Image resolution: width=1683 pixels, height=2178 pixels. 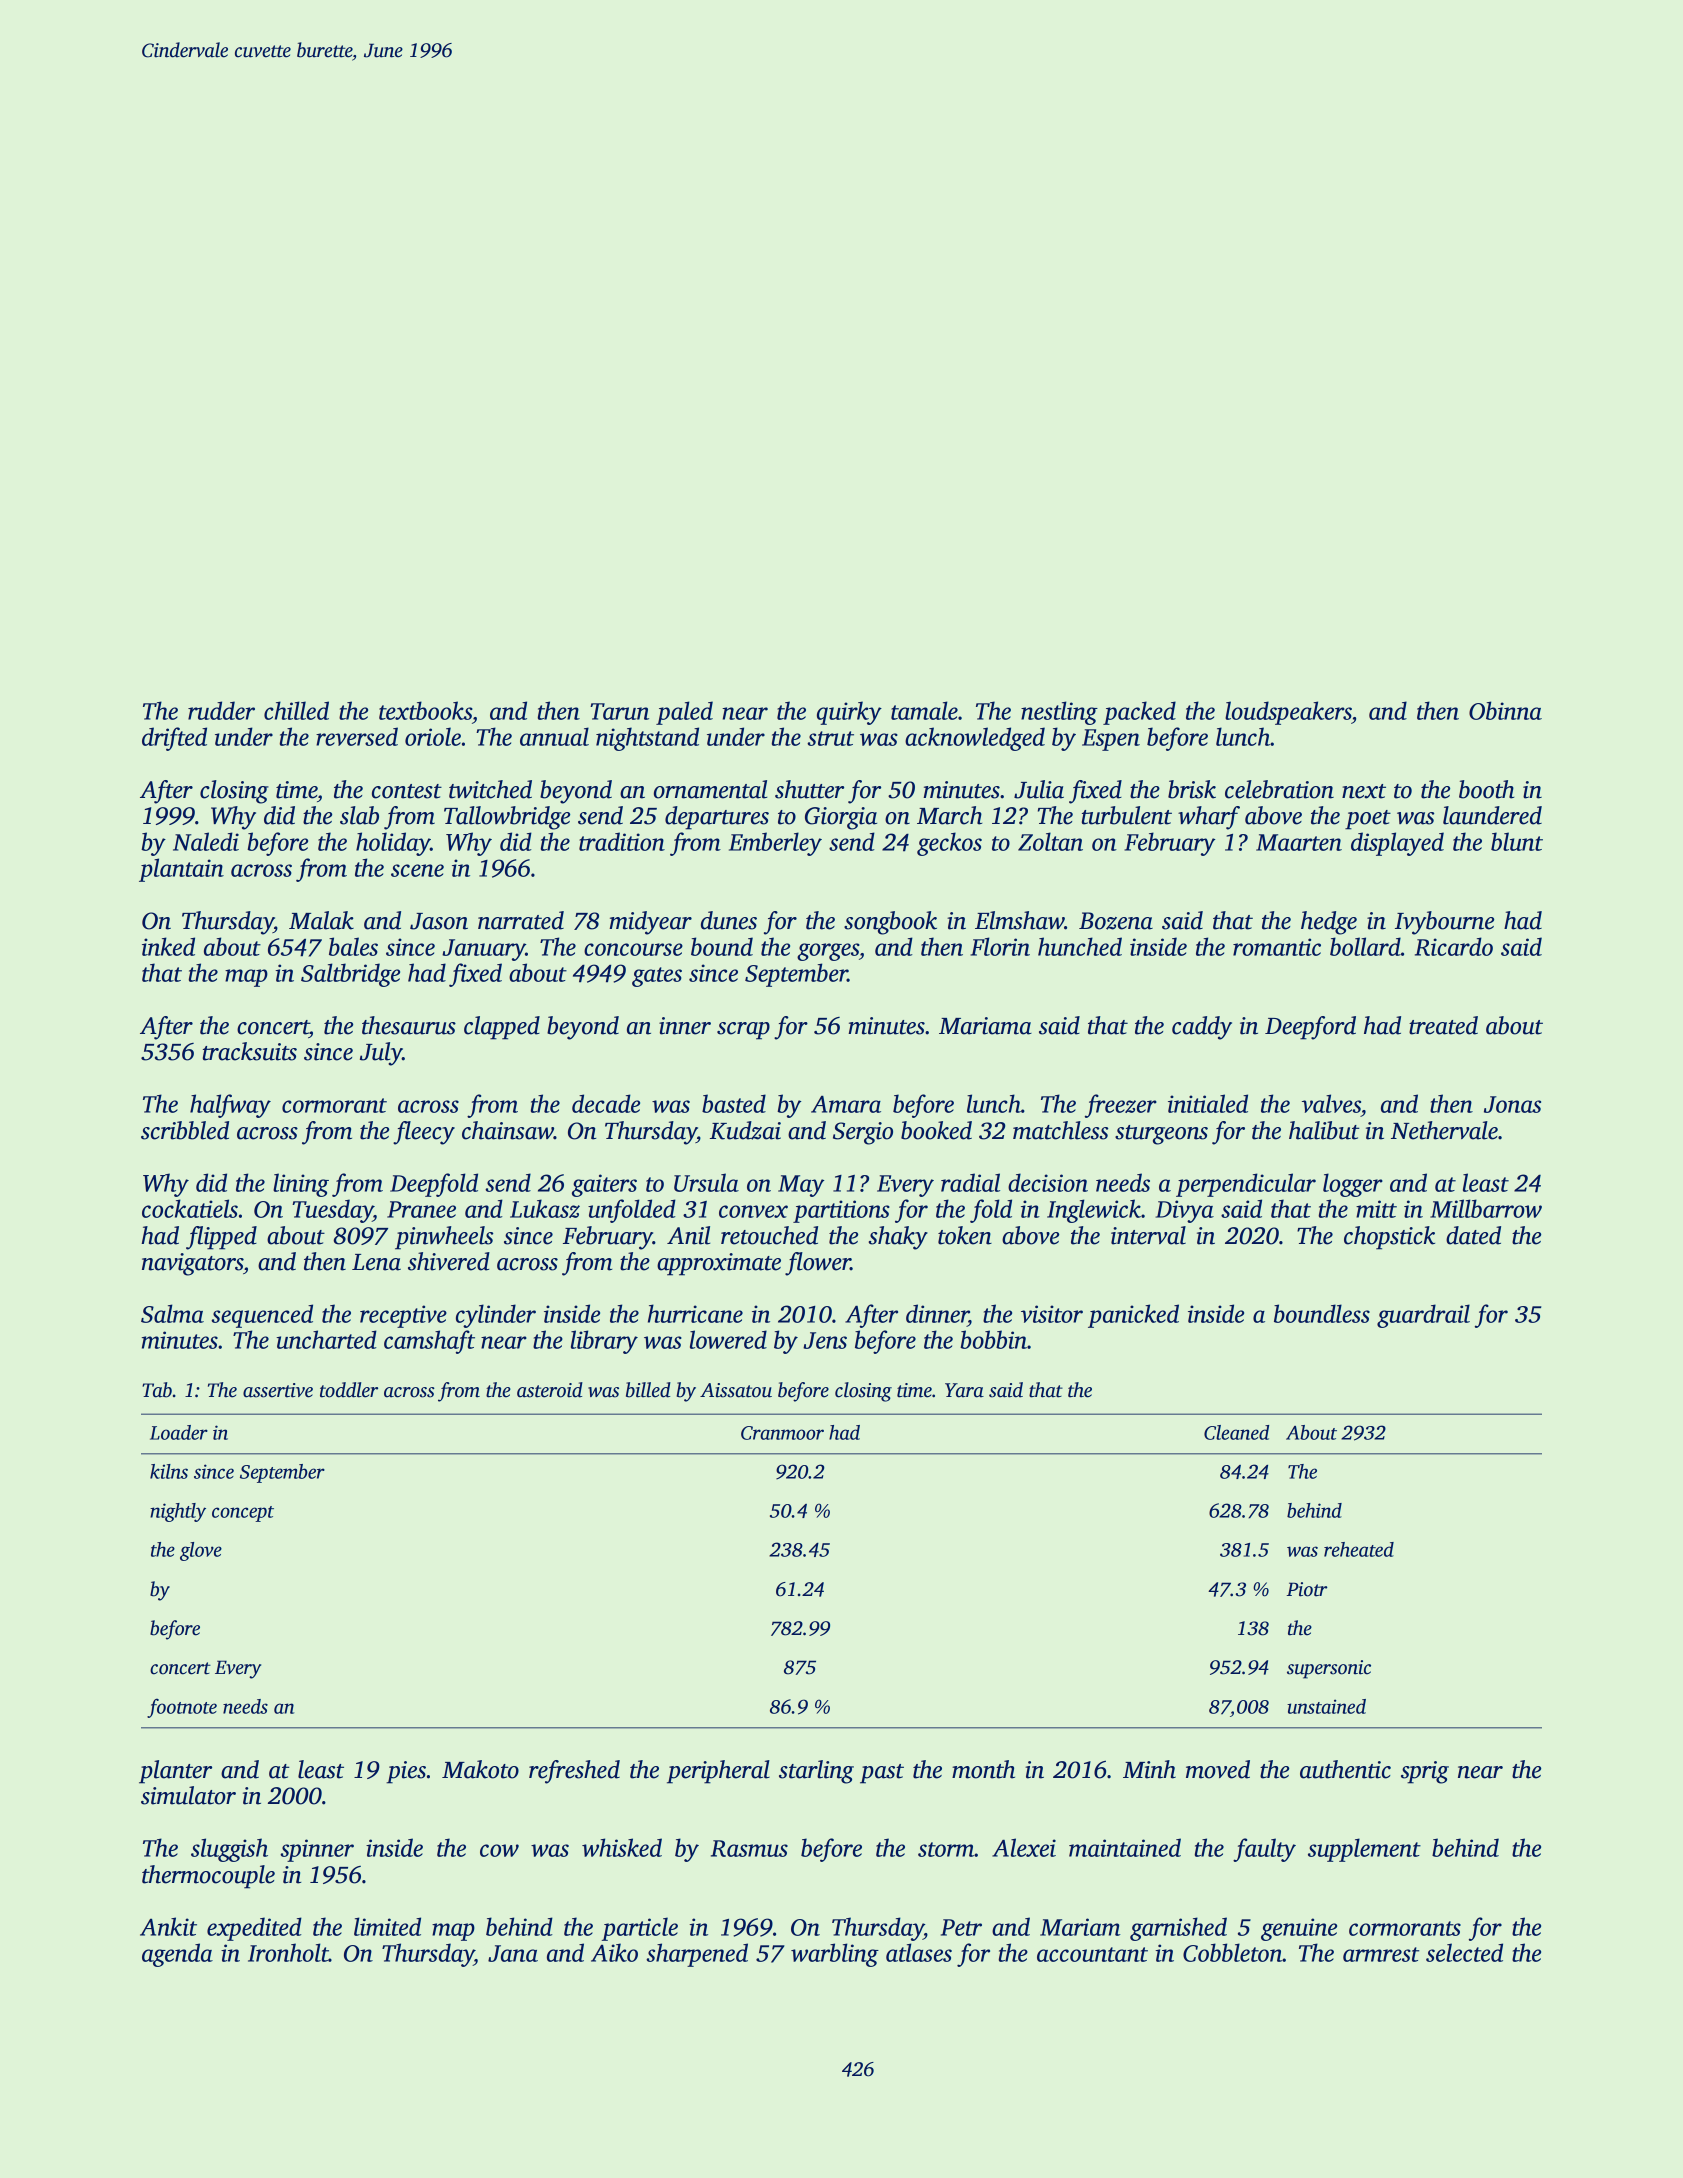 I want to click on textbooks, so click(x=425, y=710).
